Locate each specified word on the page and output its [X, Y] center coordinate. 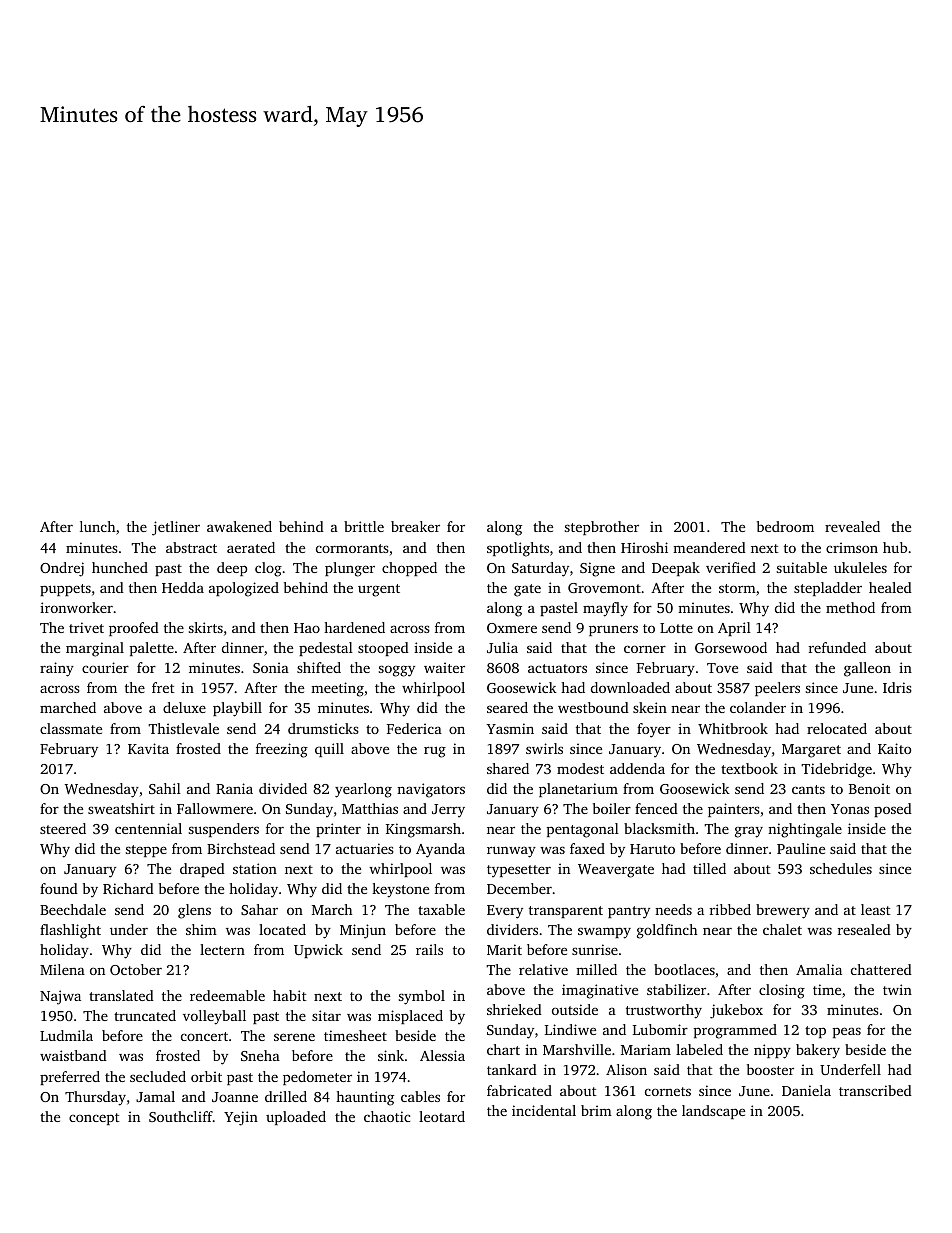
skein [650, 707]
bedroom [785, 526]
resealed [864, 929]
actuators [557, 668]
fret [163, 687]
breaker [415, 526]
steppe [146, 851]
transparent [566, 912]
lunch [97, 526]
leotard [442, 1116]
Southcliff [181, 1116]
